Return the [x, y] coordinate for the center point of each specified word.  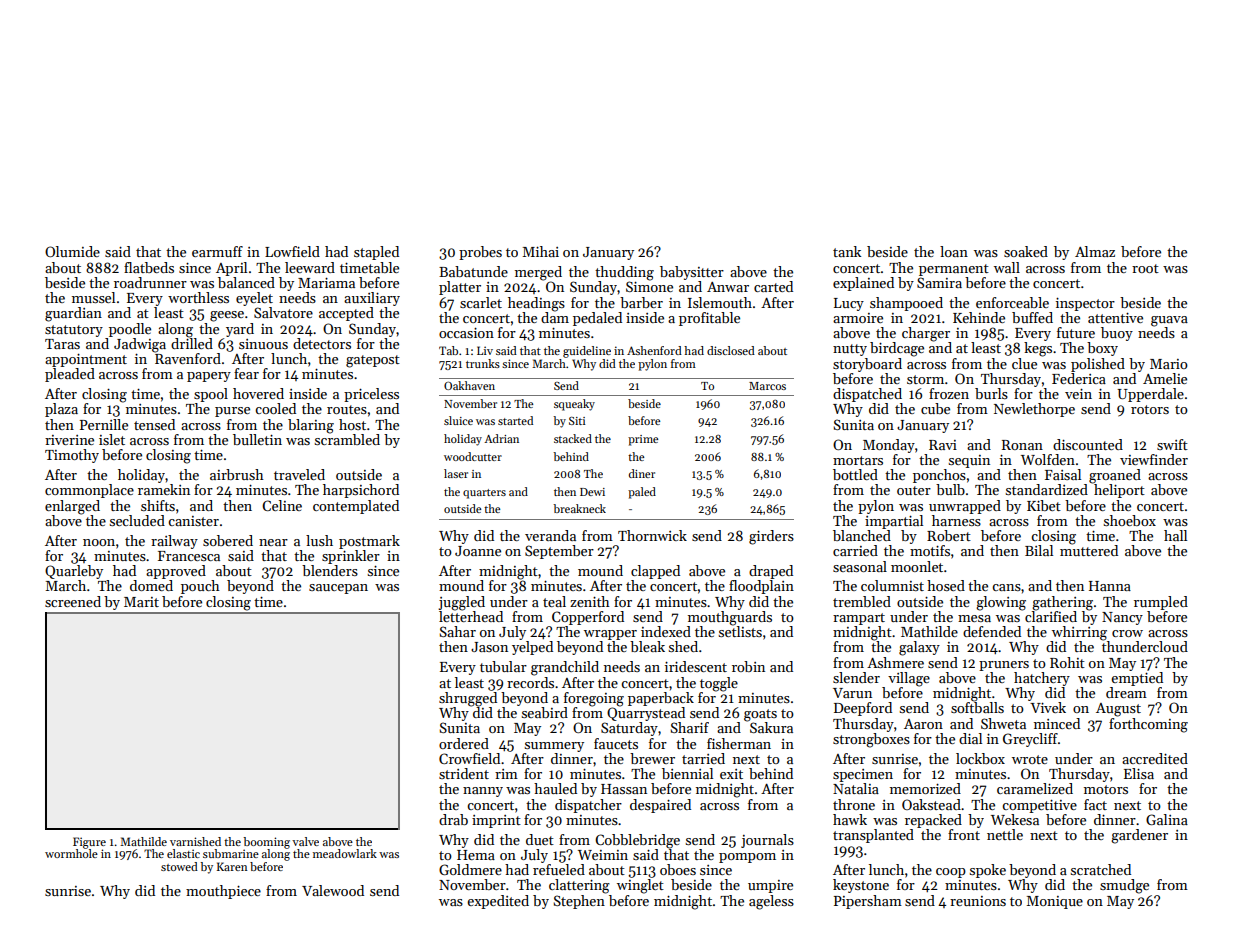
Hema [476, 855]
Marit [141, 602]
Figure [89, 843]
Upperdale [1150, 395]
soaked [1026, 251]
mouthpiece [223, 892]
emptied [1137, 679]
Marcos [767, 386]
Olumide [72, 251]
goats [760, 715]
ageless [771, 902]
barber [641, 302]
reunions [978, 901]
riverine [69, 440]
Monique [1055, 902]
